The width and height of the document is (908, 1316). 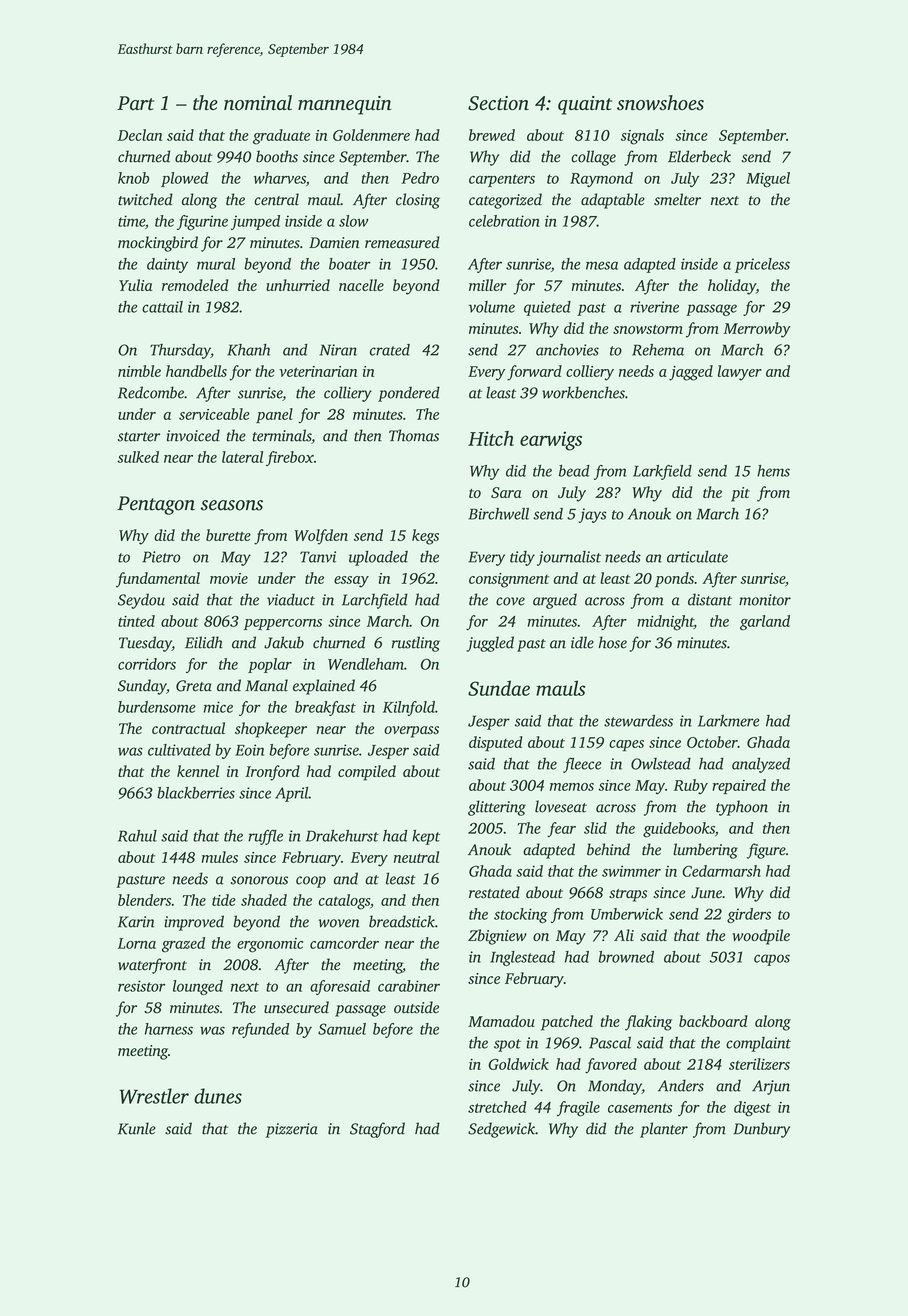 What do you see at coordinates (497, 1107) in the document?
I see `stretched` at bounding box center [497, 1107].
